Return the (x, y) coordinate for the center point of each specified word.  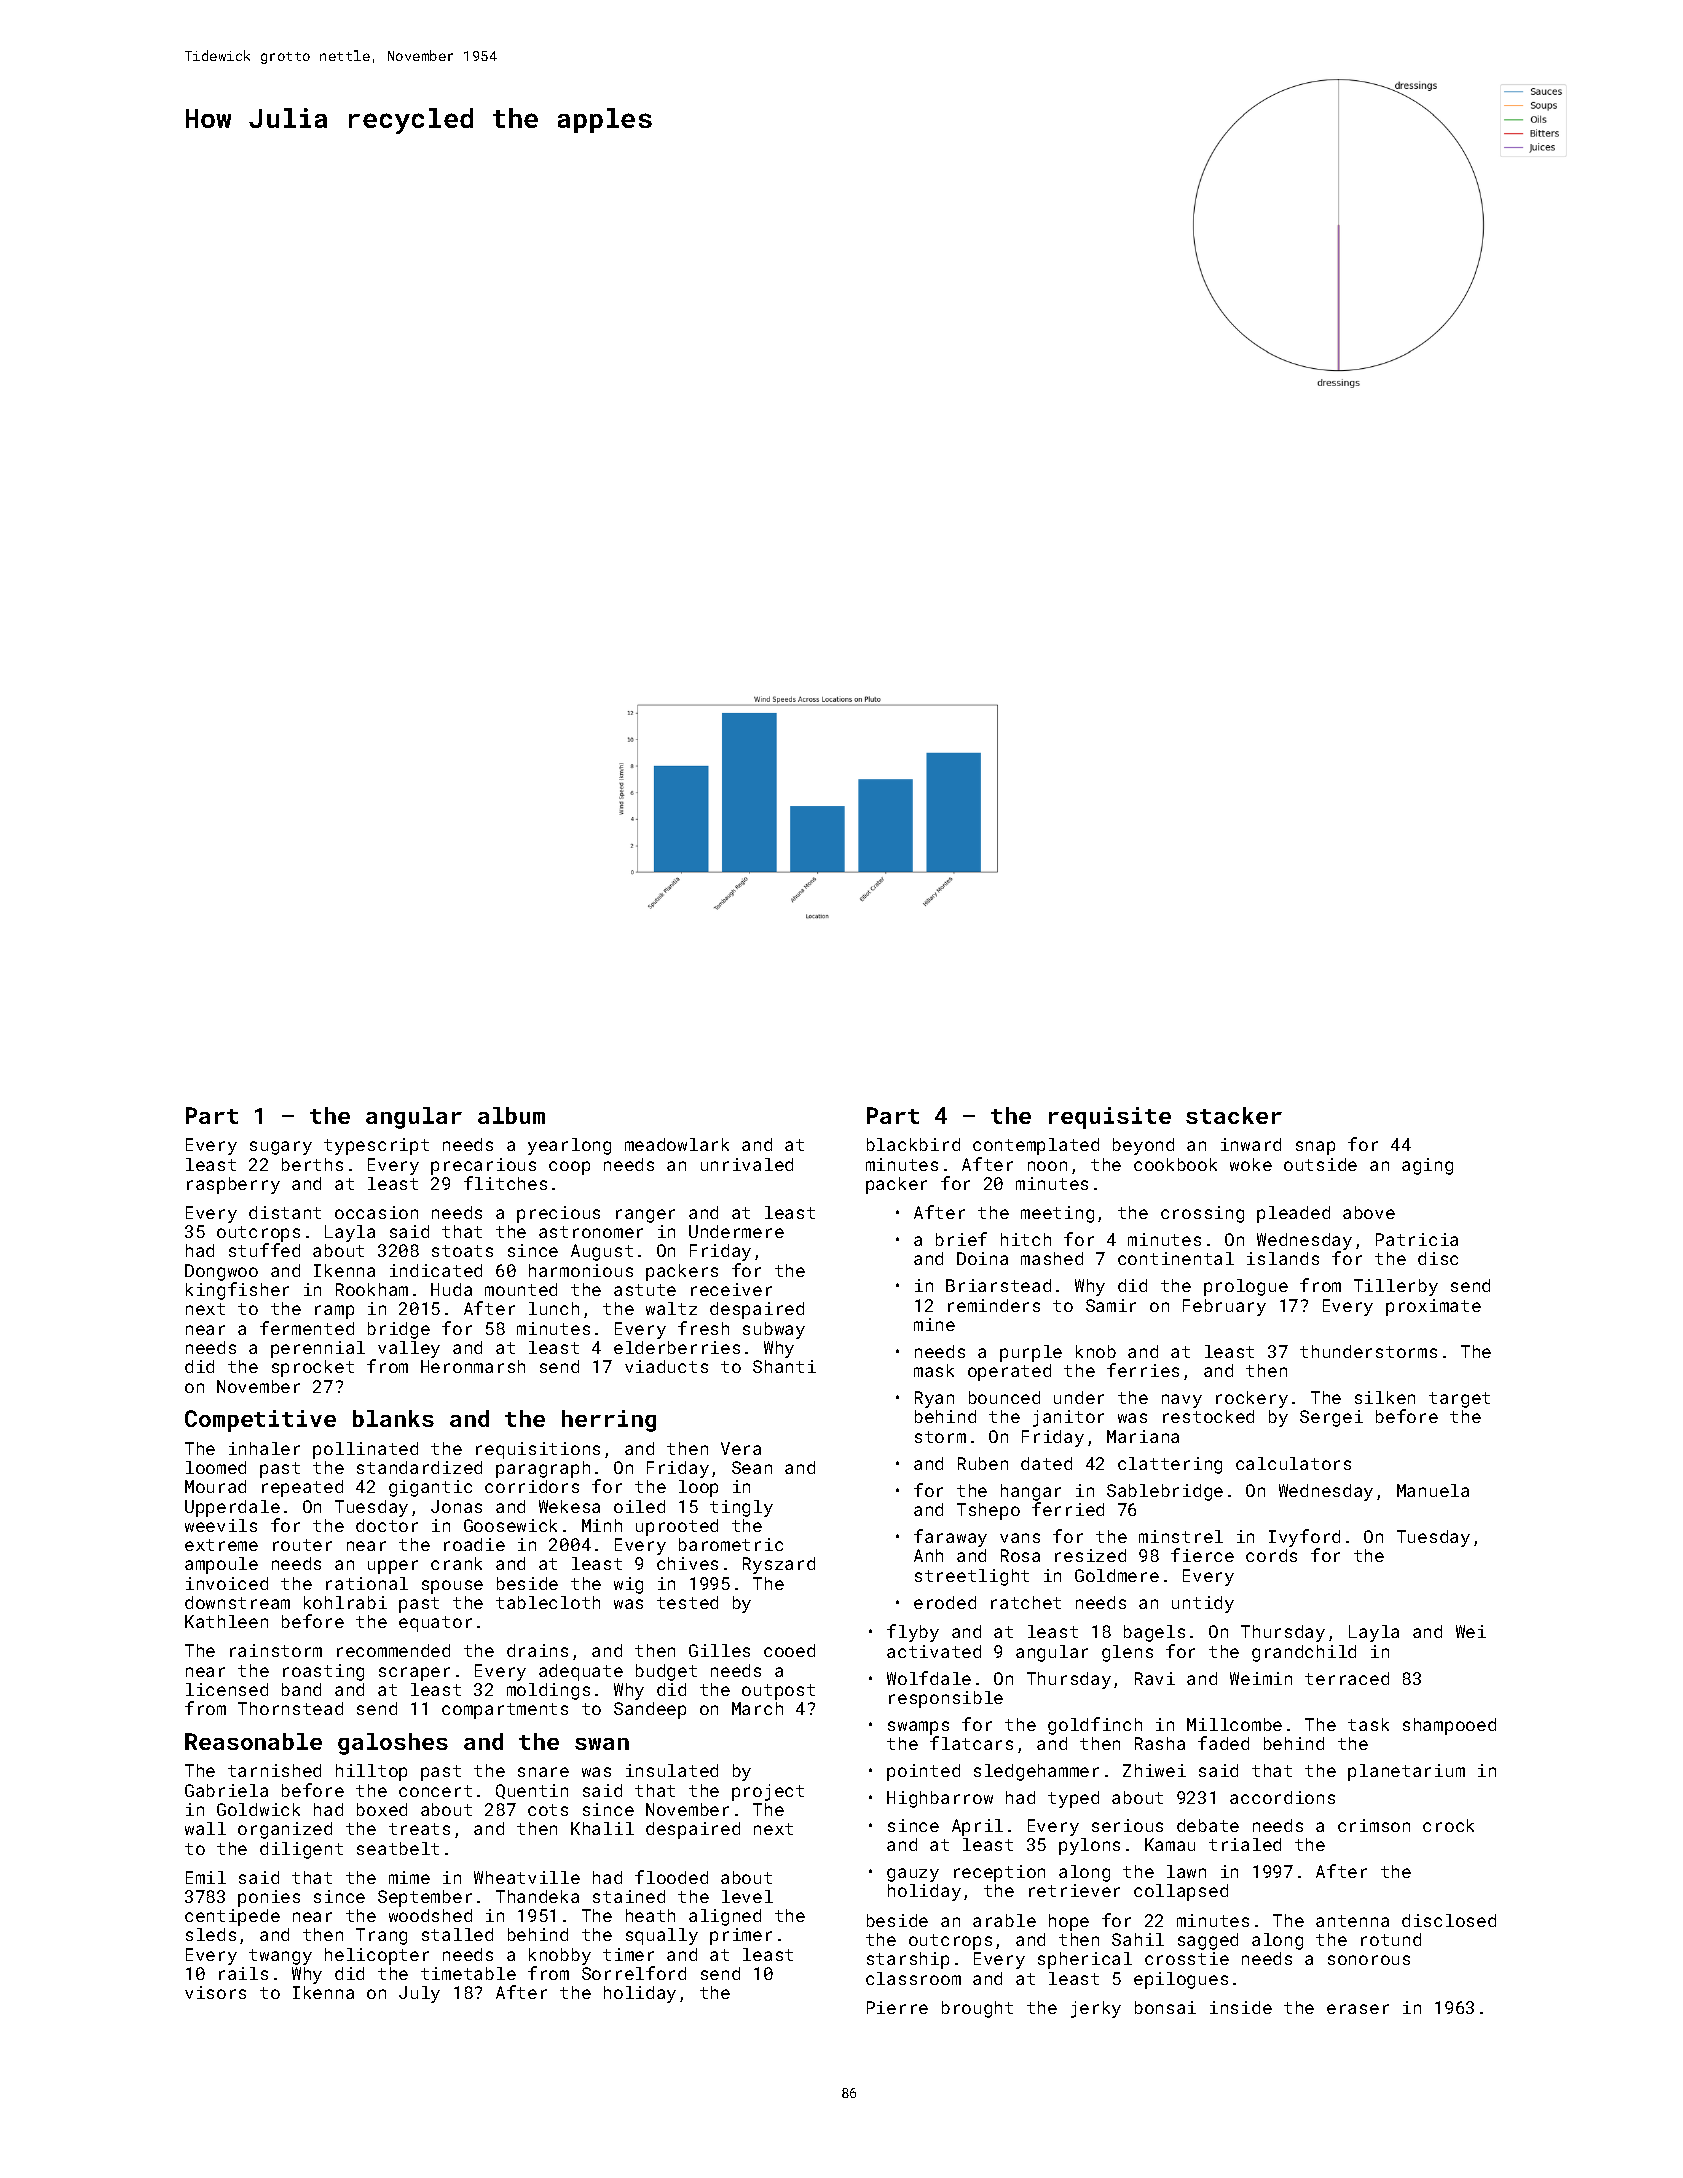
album (511, 1115)
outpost (778, 1692)
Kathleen (226, 1621)
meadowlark (677, 1144)
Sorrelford (634, 1973)
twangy (280, 1957)
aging (1427, 1166)
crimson (1374, 1825)
